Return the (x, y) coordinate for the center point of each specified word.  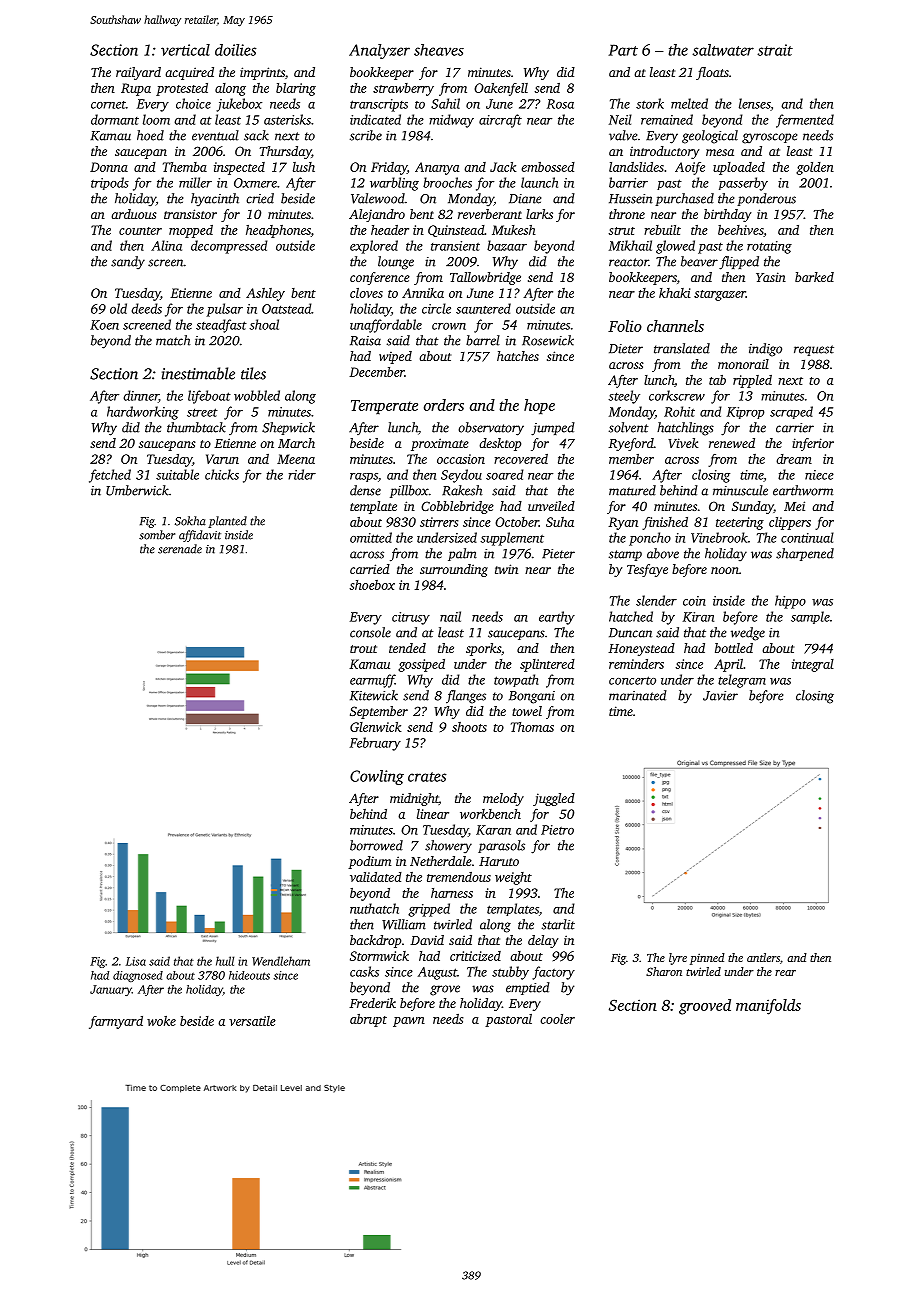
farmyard (116, 1022)
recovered (521, 459)
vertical (185, 50)
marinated (638, 695)
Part (623, 50)
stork (650, 103)
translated (682, 348)
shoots (469, 727)
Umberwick (137, 490)
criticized (475, 956)
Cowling (377, 777)
